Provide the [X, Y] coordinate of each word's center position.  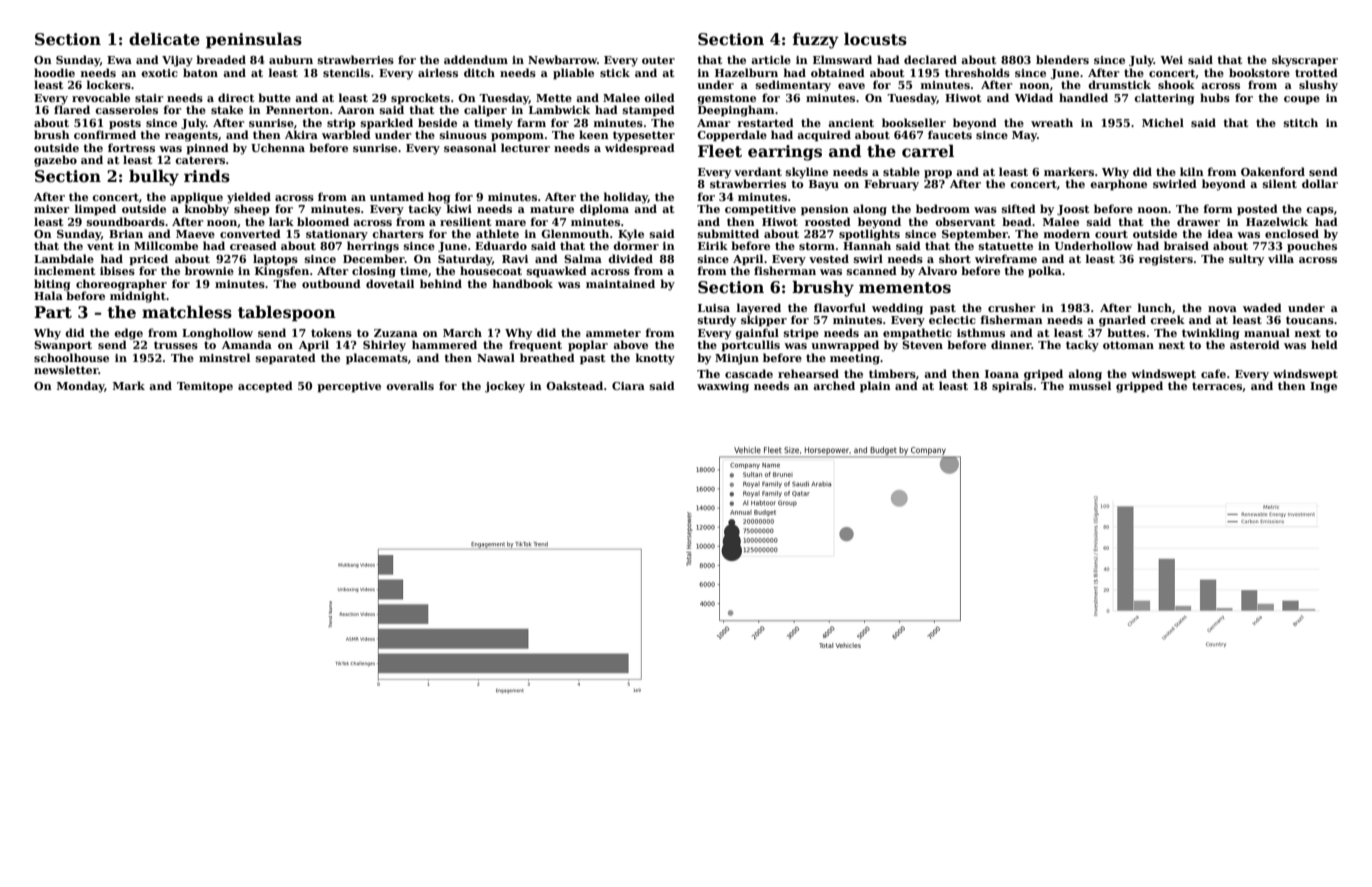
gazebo [55, 161]
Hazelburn [746, 72]
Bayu [824, 185]
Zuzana [396, 333]
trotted [1316, 72]
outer [658, 60]
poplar [588, 346]
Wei [1171, 60]
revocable [101, 97]
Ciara [628, 386]
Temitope [205, 387]
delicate [164, 39]
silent [1280, 183]
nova [1222, 309]
